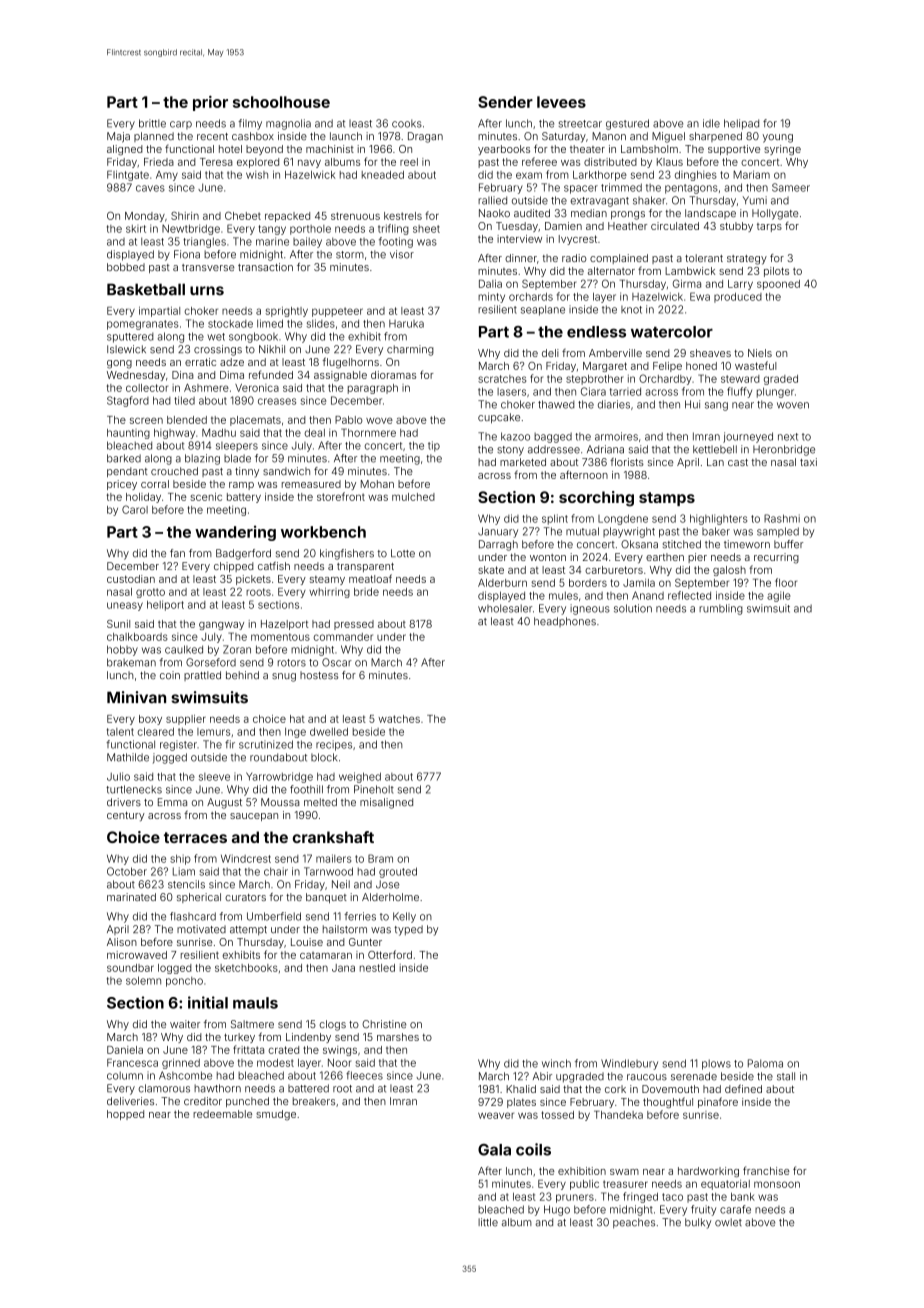  What do you see at coordinates (399, 719) in the screenshot?
I see `watches` at bounding box center [399, 719].
